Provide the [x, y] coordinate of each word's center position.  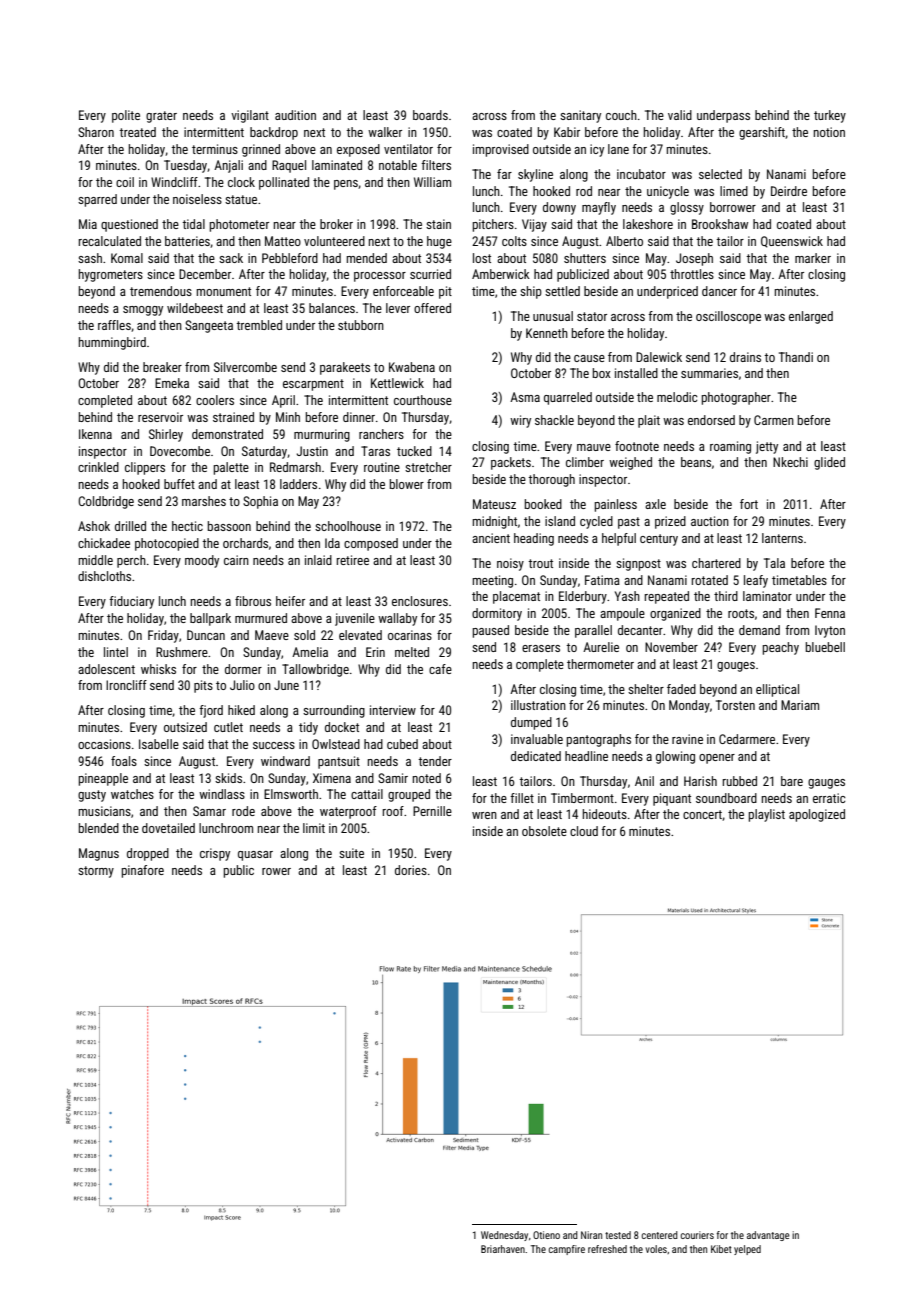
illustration [538, 705]
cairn [236, 560]
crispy [215, 854]
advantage [768, 1236]
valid [680, 115]
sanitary [580, 116]
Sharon [96, 132]
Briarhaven [503, 1249]
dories [411, 870]
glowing [675, 757]
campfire [566, 1250]
